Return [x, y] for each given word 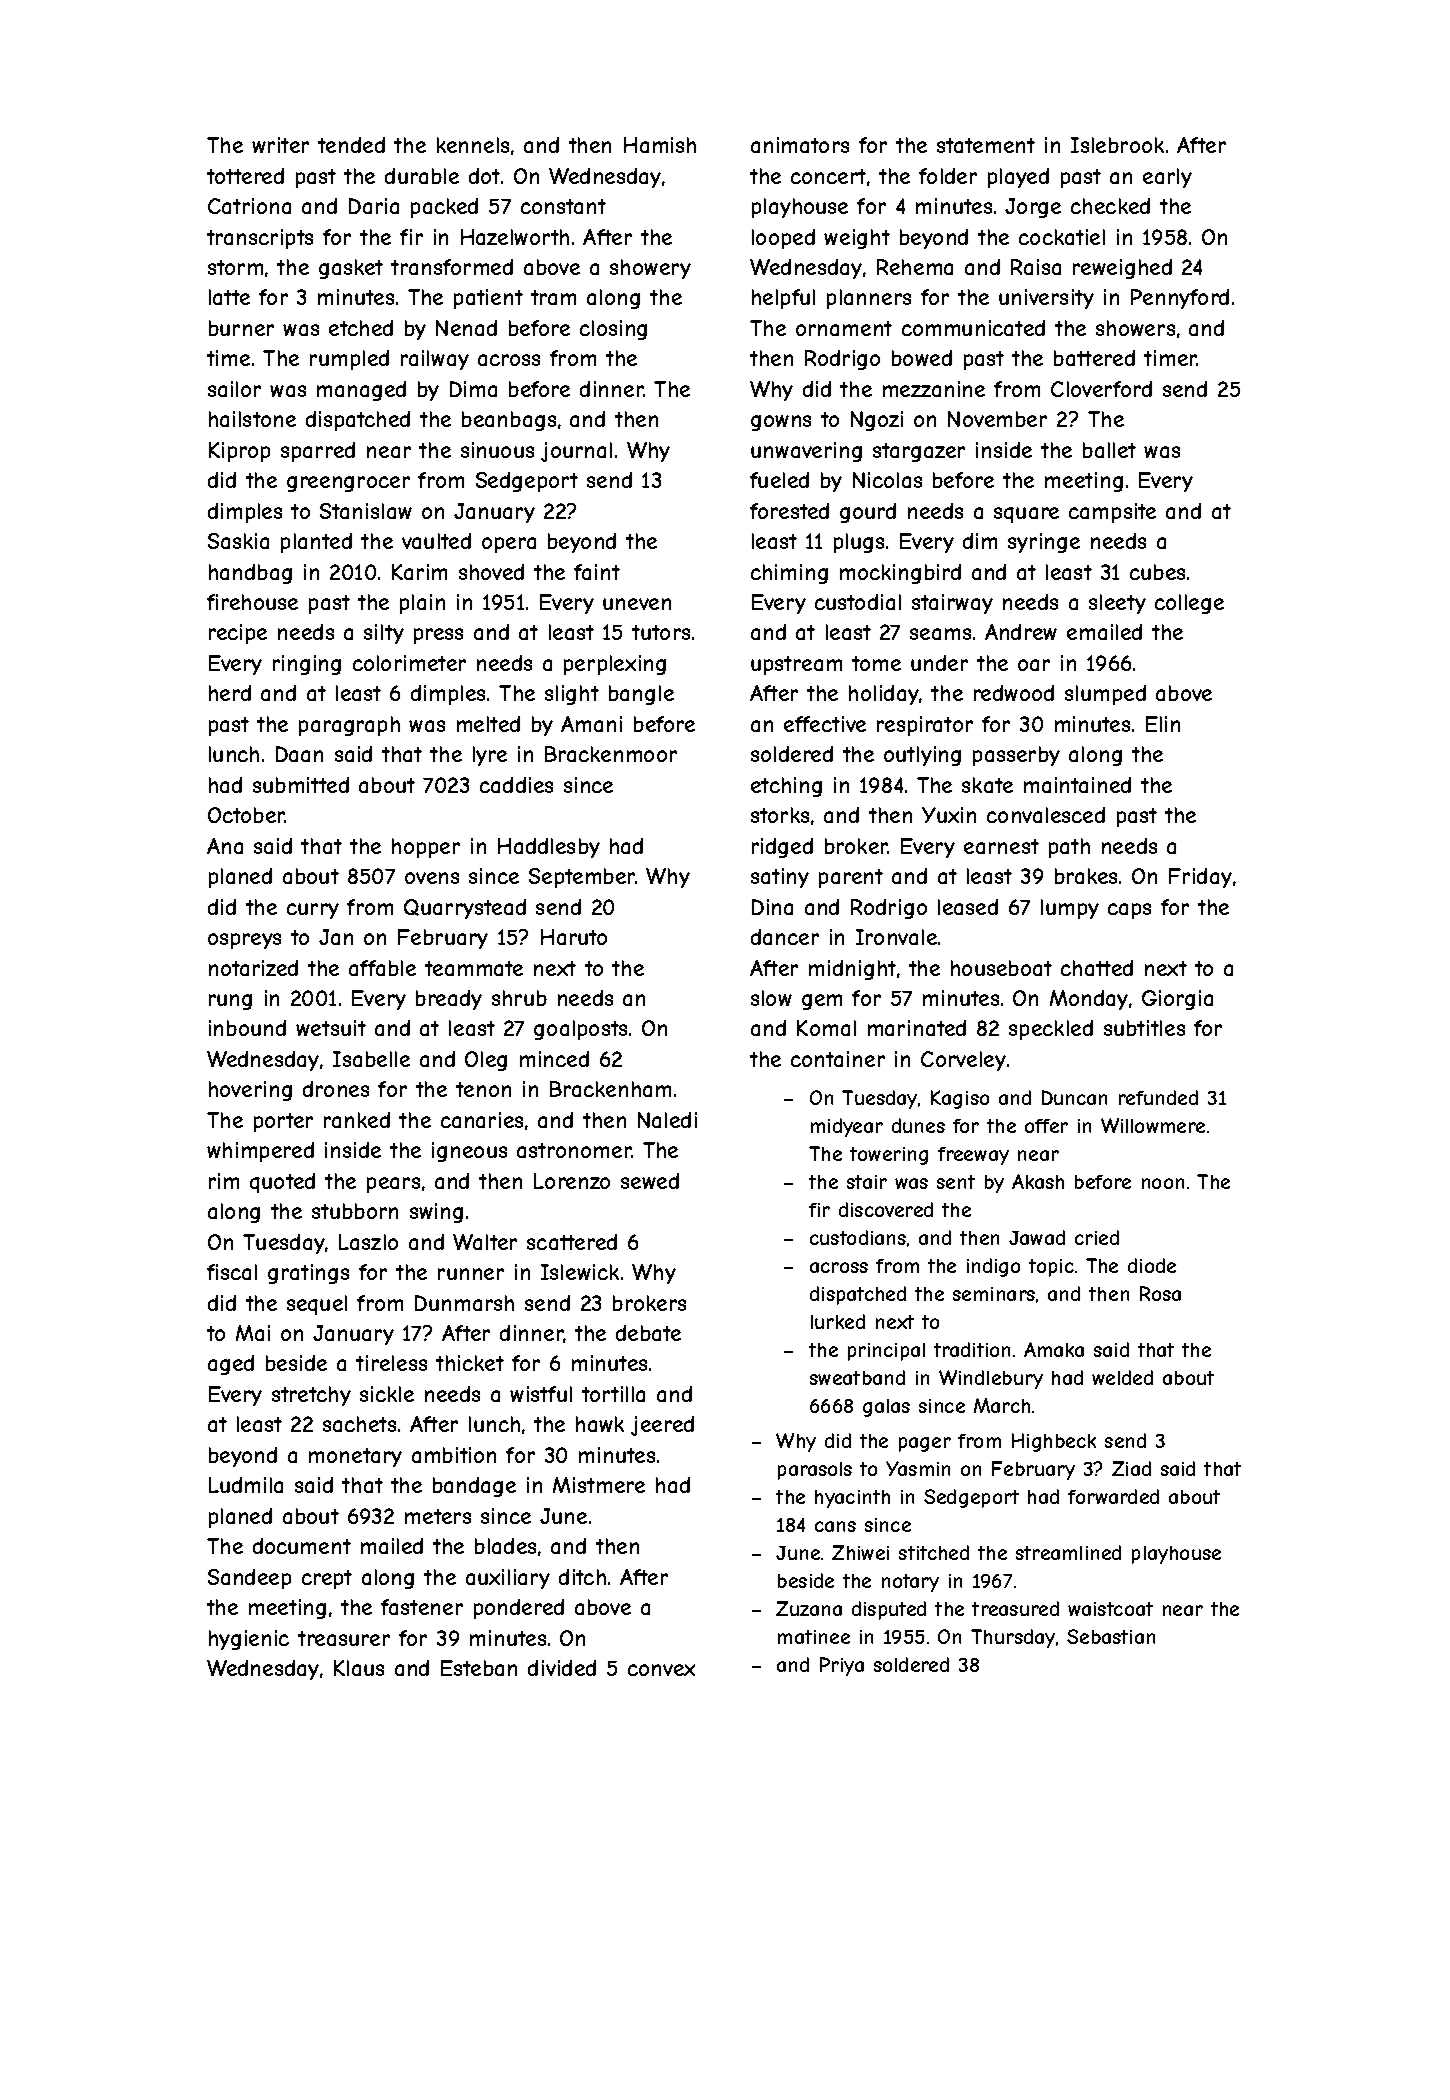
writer [280, 145]
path [1069, 848]
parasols [815, 1471]
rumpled [349, 360]
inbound [247, 1028]
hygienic [249, 1640]
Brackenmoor [611, 754]
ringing [307, 665]
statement [986, 145]
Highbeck [1054, 1442]
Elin [1163, 724]
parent [851, 878]
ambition [454, 1455]
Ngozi [877, 421]
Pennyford [1180, 299]
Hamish [660, 145]
